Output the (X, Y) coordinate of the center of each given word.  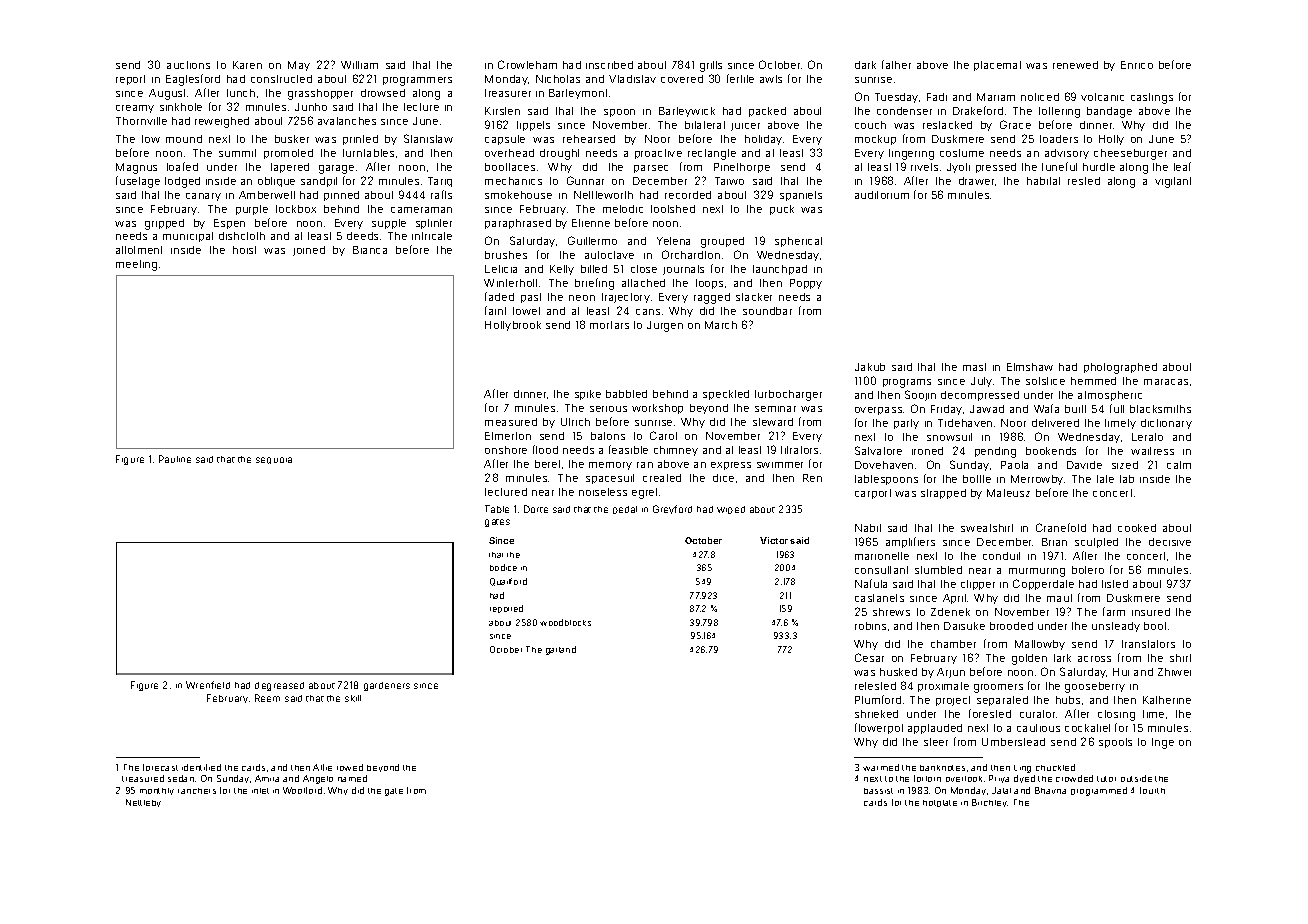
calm (1179, 465)
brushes (506, 255)
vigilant (1173, 182)
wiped (731, 510)
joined (309, 251)
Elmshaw (1030, 367)
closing (1116, 715)
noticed (1040, 97)
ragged (712, 298)
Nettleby (143, 803)
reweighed (222, 122)
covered (682, 79)
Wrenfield (208, 685)
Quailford (508, 582)
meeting (136, 265)
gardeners (387, 686)
